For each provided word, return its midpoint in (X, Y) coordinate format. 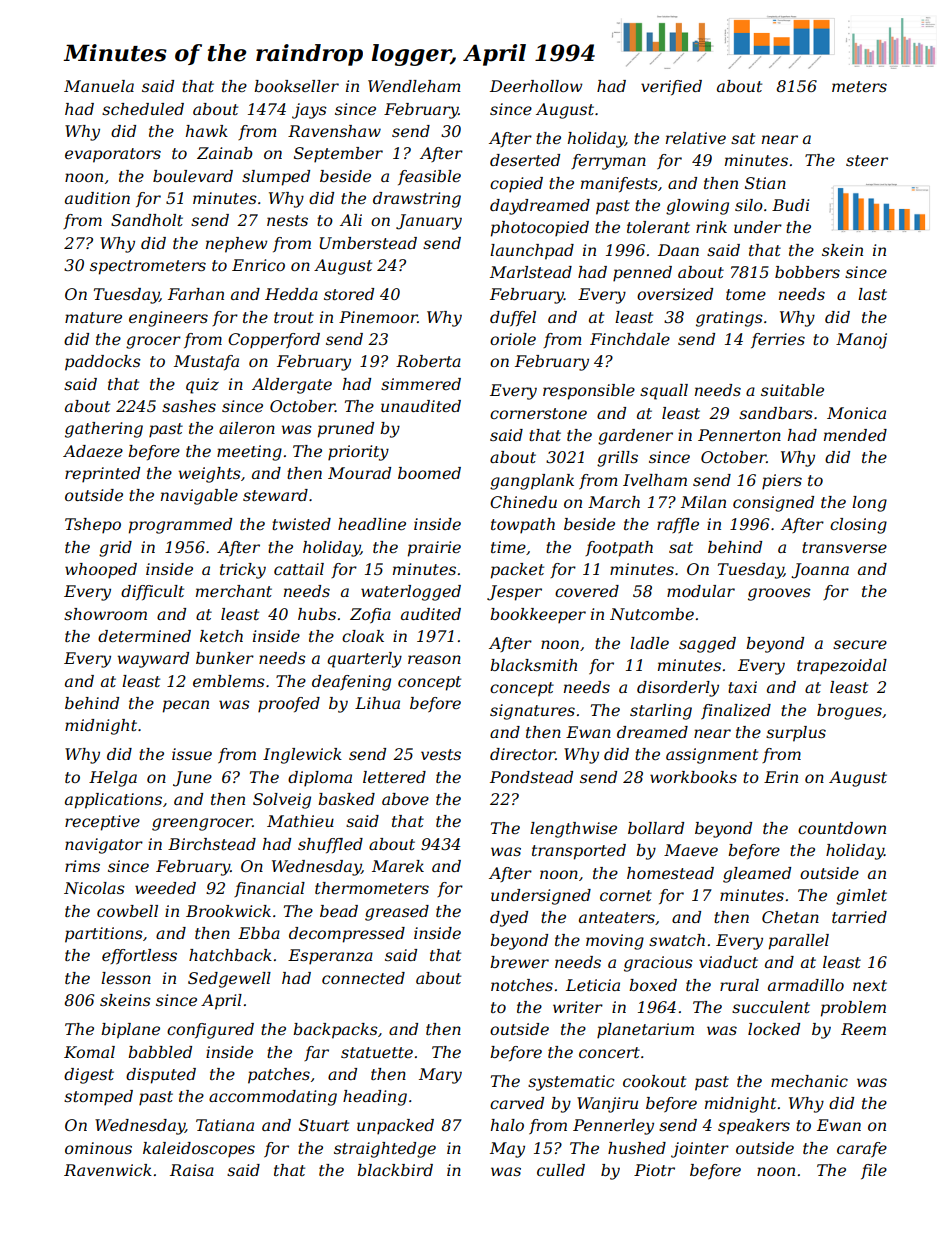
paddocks (103, 363)
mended (855, 435)
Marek (398, 866)
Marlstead (531, 272)
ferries (778, 340)
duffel (513, 318)
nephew (236, 245)
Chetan (790, 917)
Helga (113, 779)
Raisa (192, 1170)
